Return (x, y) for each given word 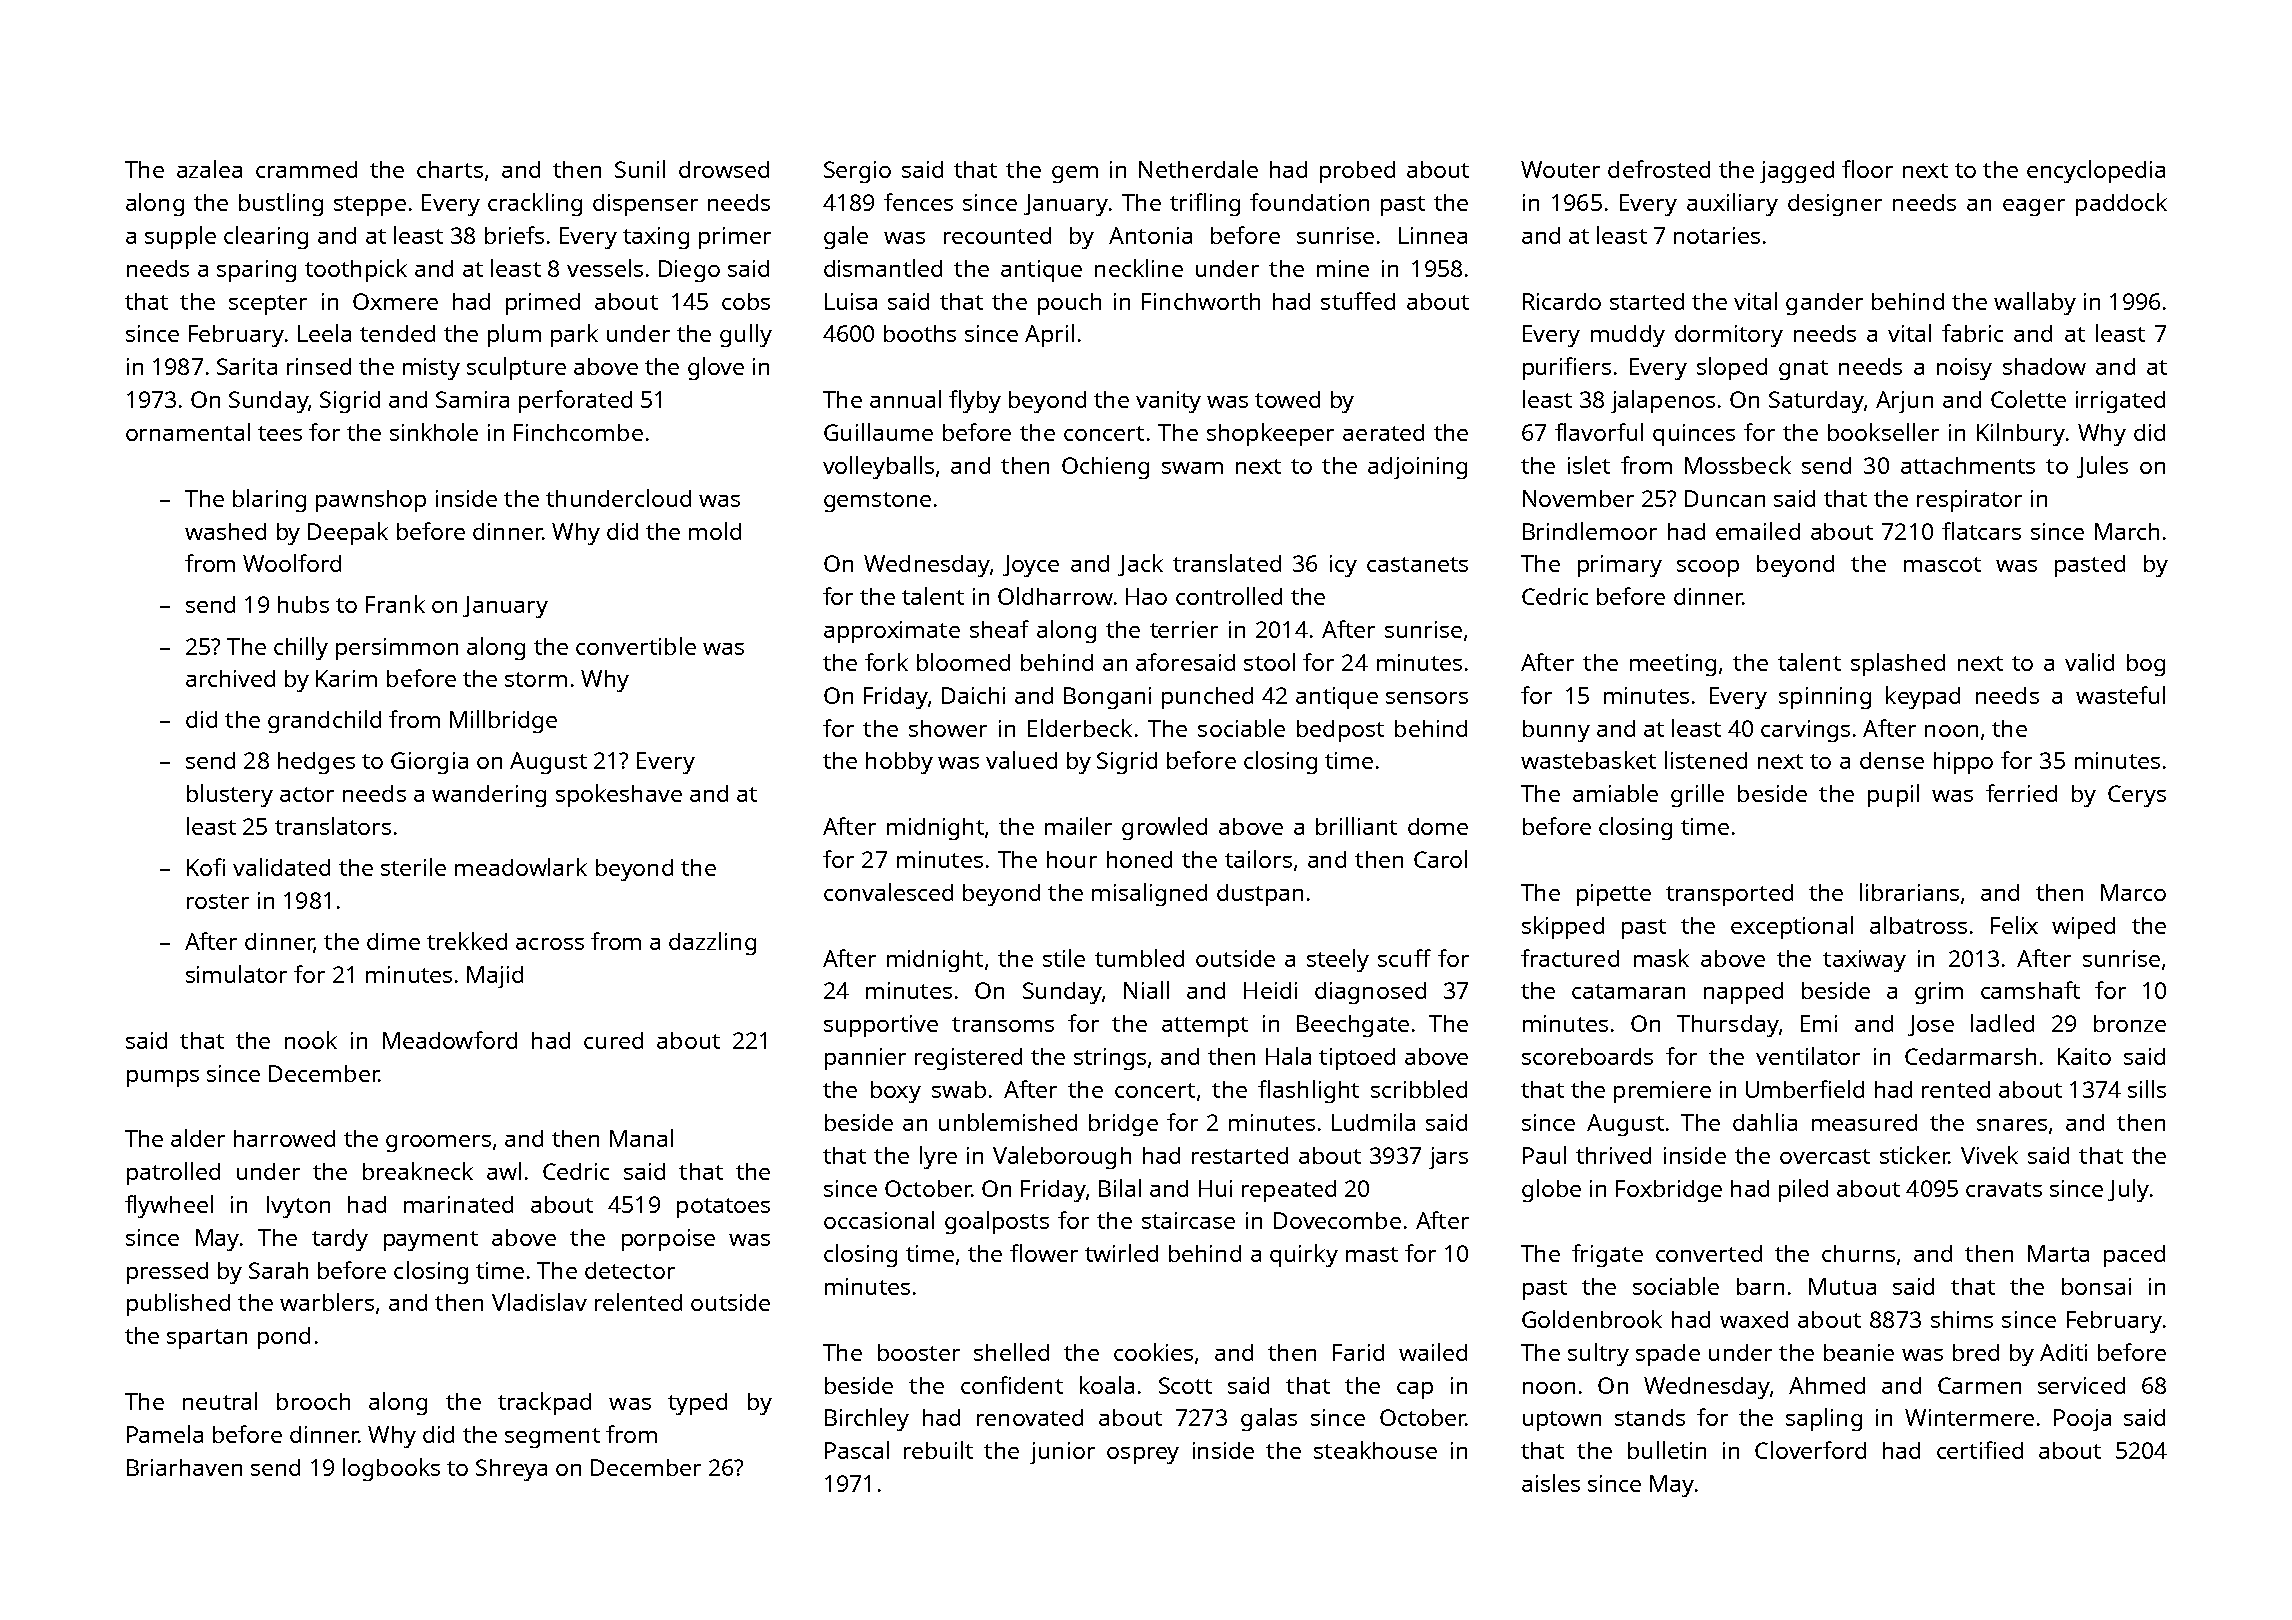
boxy (896, 1092)
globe (1551, 1190)
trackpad (544, 1403)
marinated (458, 1204)
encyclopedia (2096, 171)
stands (1650, 1417)
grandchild (324, 721)
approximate (892, 632)
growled (1164, 828)
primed (543, 304)
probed (1357, 172)
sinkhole (434, 432)
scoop (1708, 568)
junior (1062, 1453)
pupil (1893, 795)
